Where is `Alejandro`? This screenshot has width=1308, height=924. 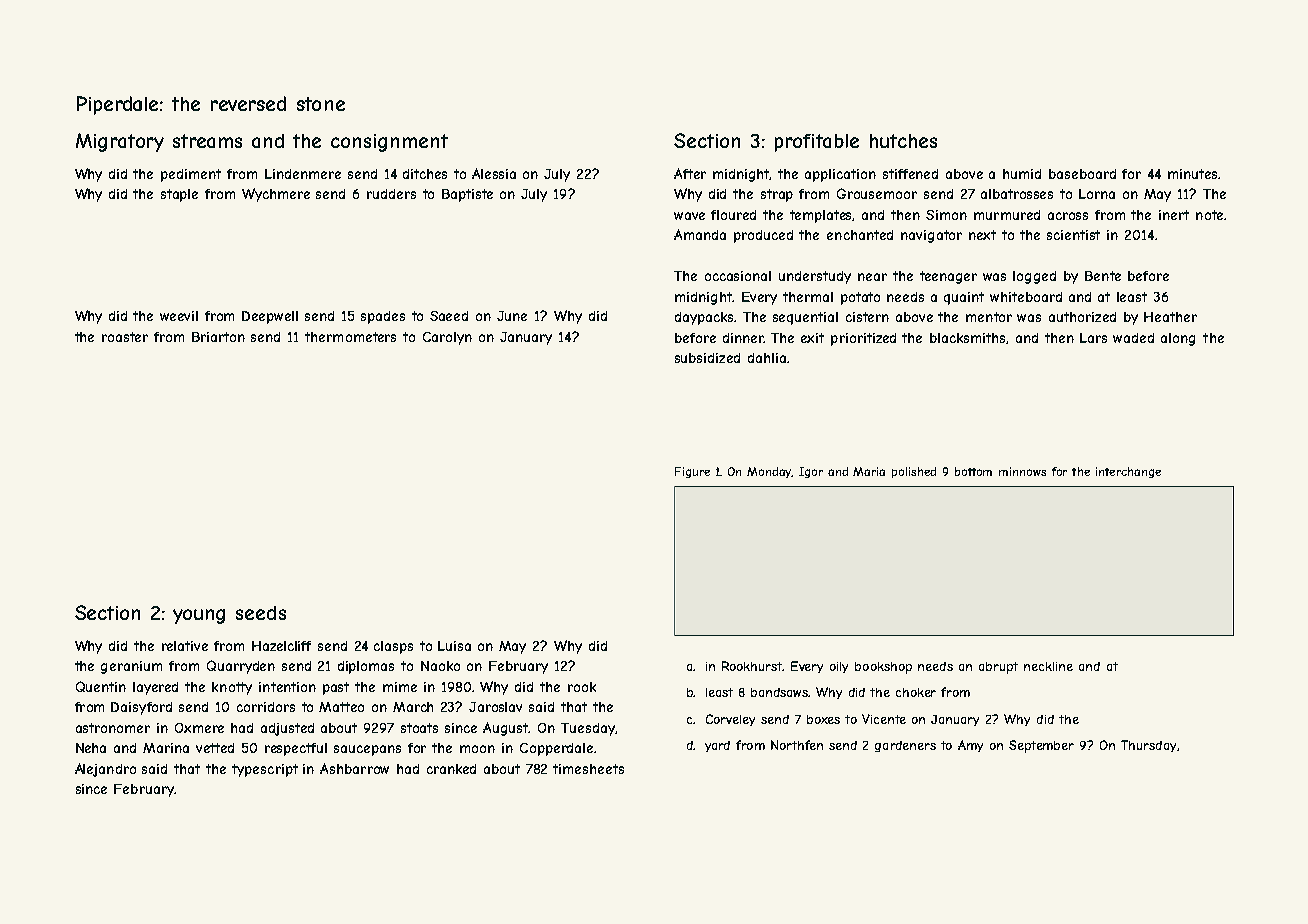
Alejandro is located at coordinates (105, 770).
